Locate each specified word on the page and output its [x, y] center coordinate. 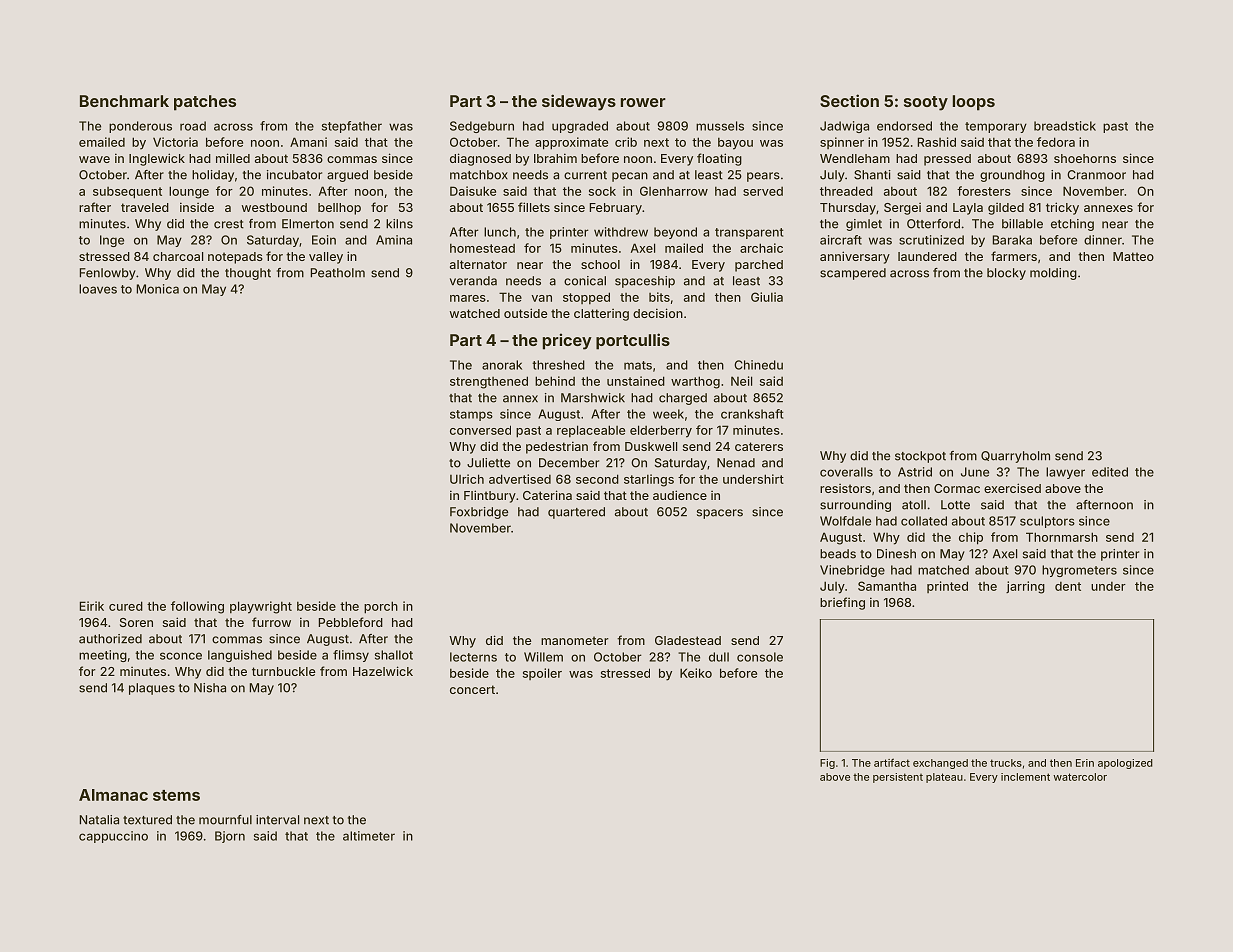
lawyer [1065, 473]
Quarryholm [1015, 457]
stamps [471, 415]
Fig [827, 764]
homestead [482, 248]
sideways [579, 102]
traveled [145, 207]
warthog [695, 382]
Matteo [1133, 256]
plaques [152, 689]
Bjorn [230, 837]
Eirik [91, 606]
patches [205, 103]
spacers [720, 514]
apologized [1125, 764]
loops [974, 103]
